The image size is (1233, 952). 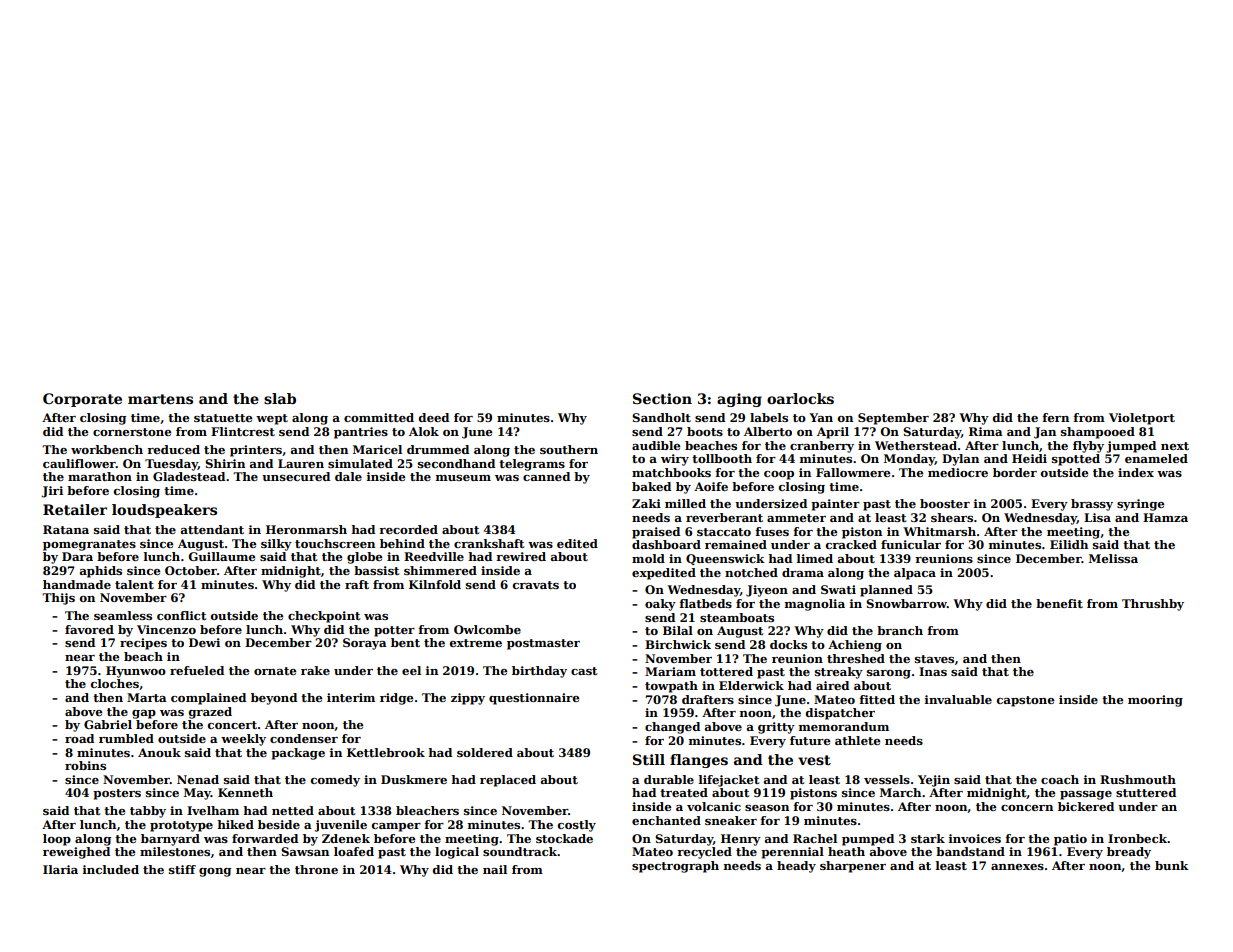 What do you see at coordinates (656, 533) in the image?
I see `praised` at bounding box center [656, 533].
